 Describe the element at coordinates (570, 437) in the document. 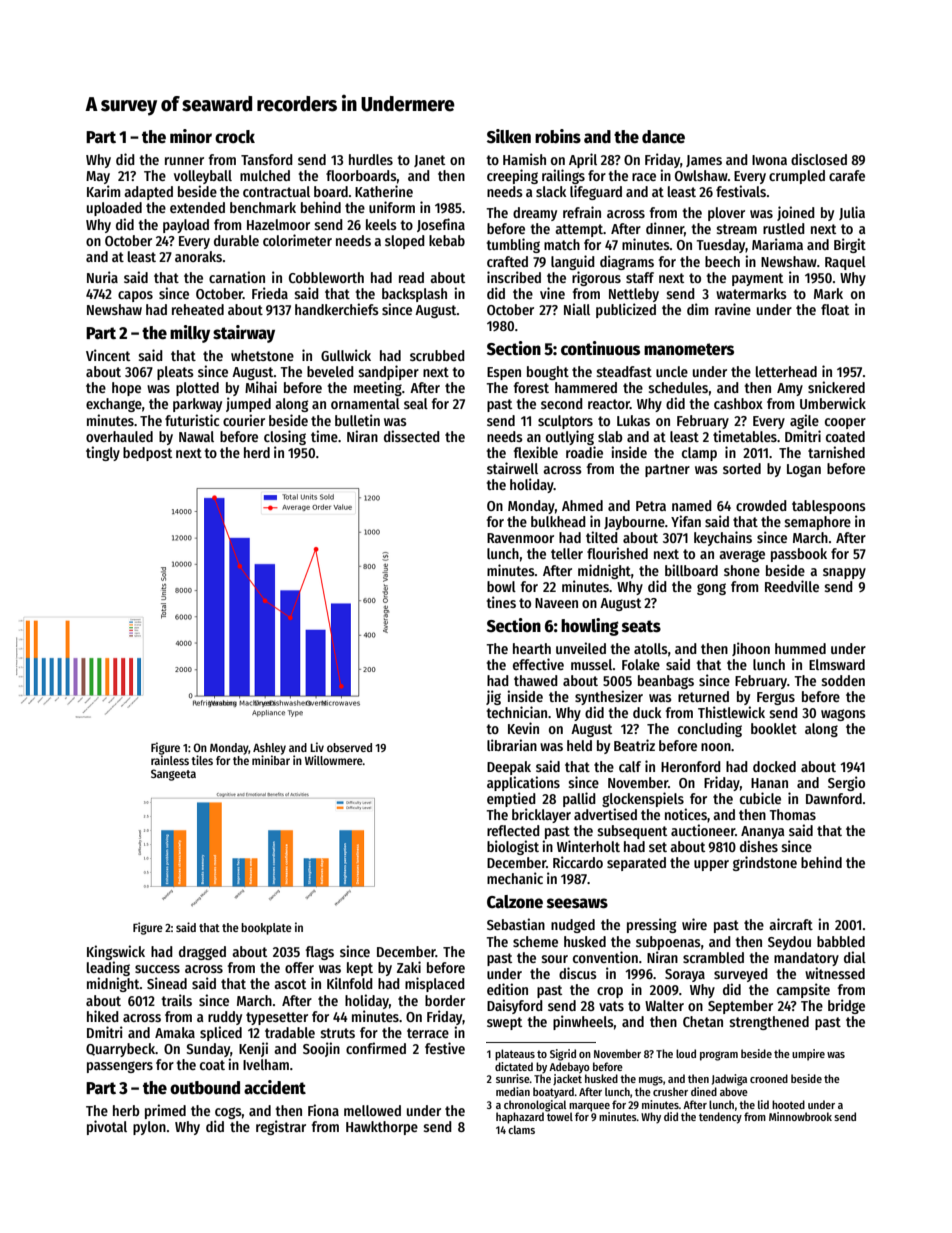

I see `outlying` at that location.
